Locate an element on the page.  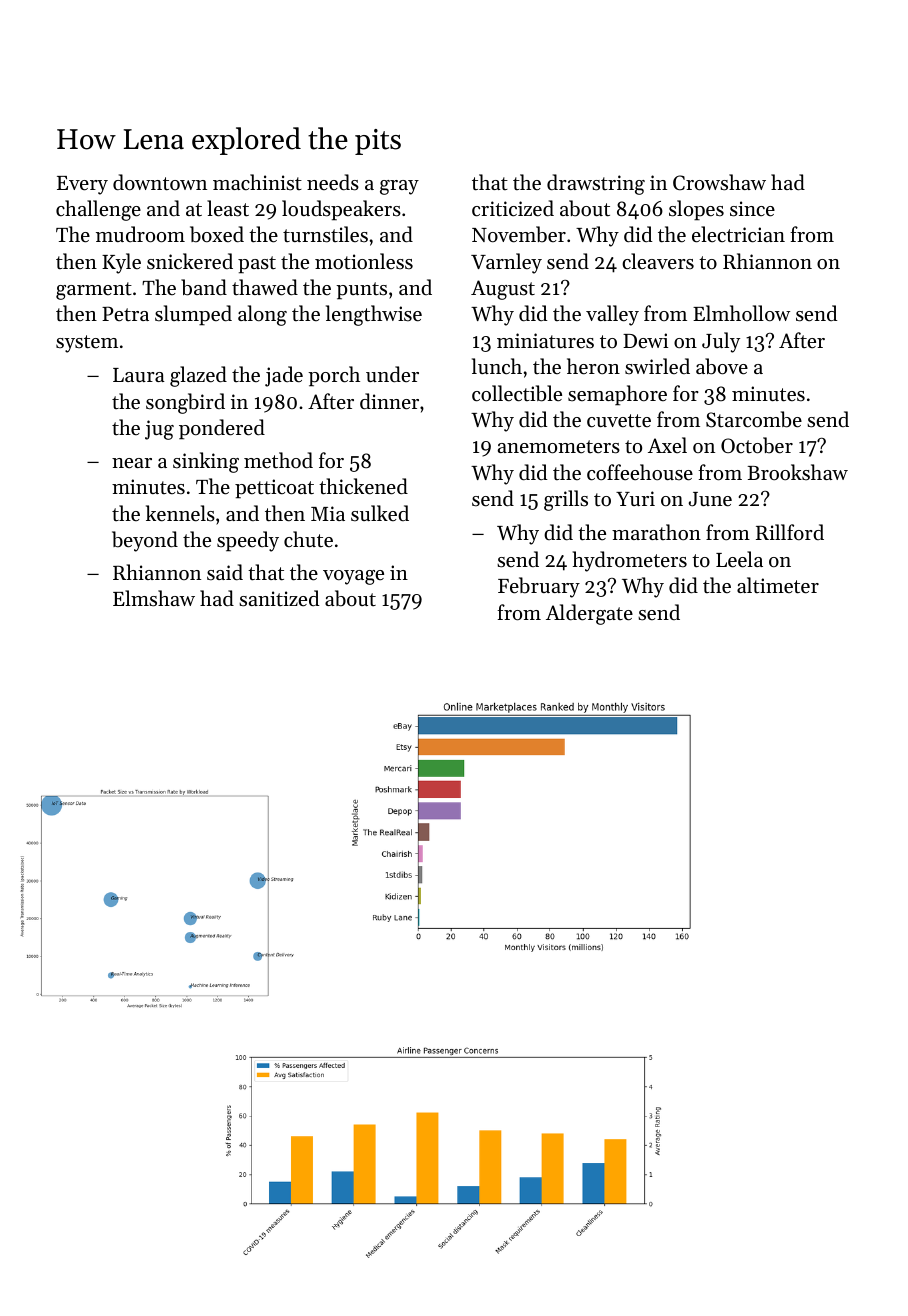
electrician is located at coordinates (738, 234).
